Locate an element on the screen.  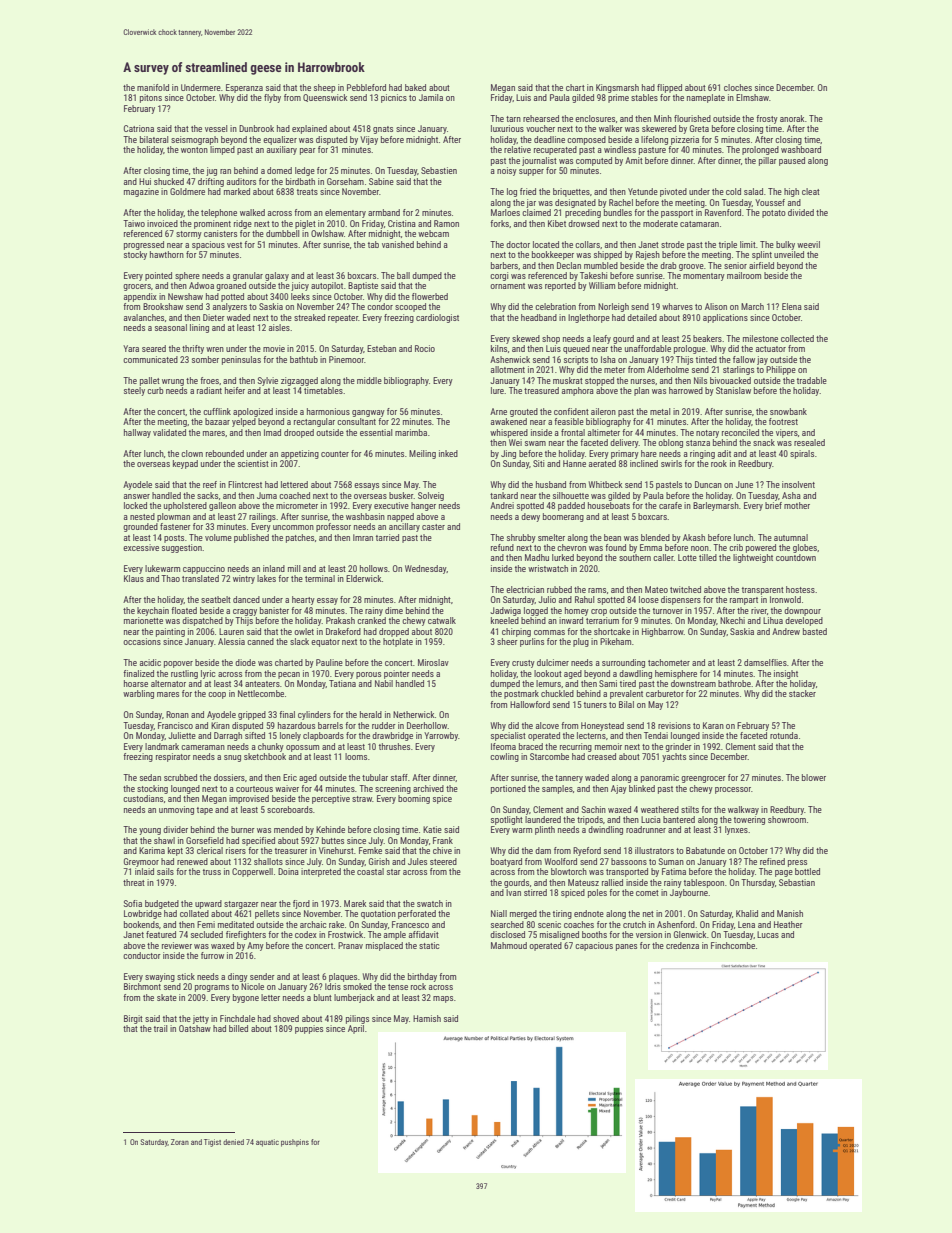
pushpins is located at coordinates (295, 1143).
